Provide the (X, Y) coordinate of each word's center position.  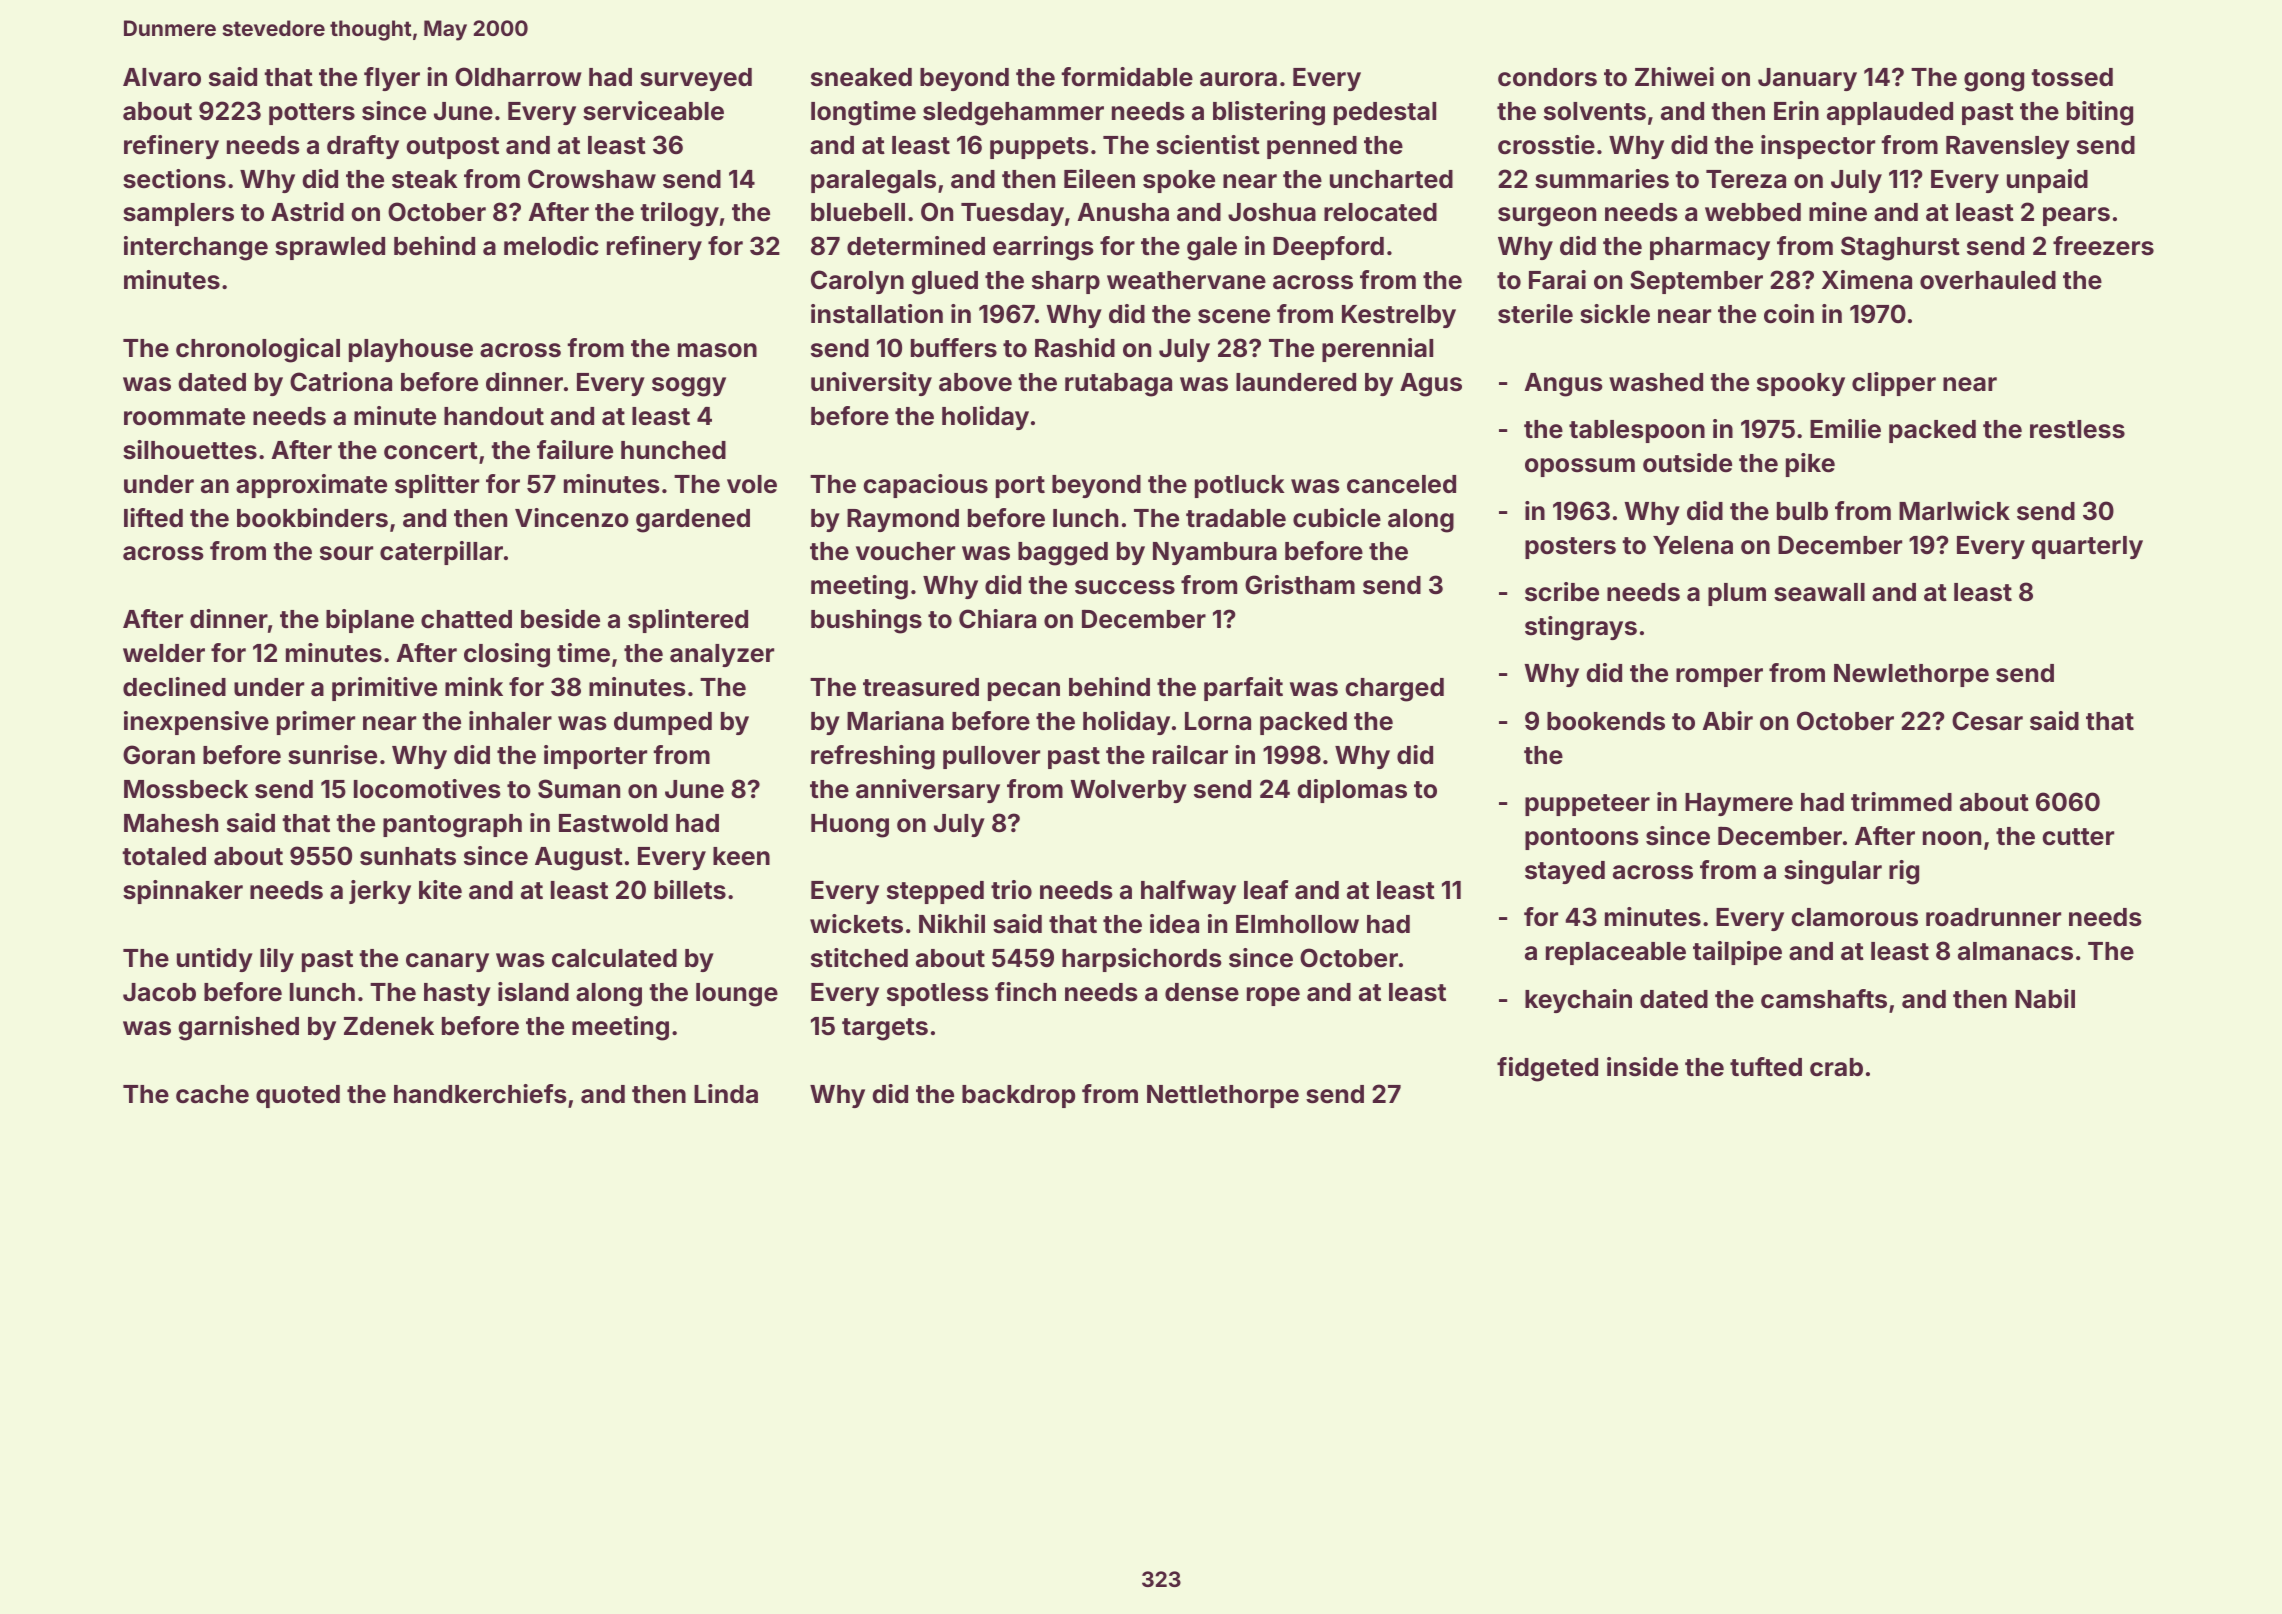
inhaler (510, 721)
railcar (1190, 755)
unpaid (2047, 181)
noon (1952, 838)
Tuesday (1012, 214)
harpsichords (1142, 960)
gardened (693, 521)
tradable (1236, 518)
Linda (726, 1094)
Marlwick (1954, 511)
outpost (452, 148)
